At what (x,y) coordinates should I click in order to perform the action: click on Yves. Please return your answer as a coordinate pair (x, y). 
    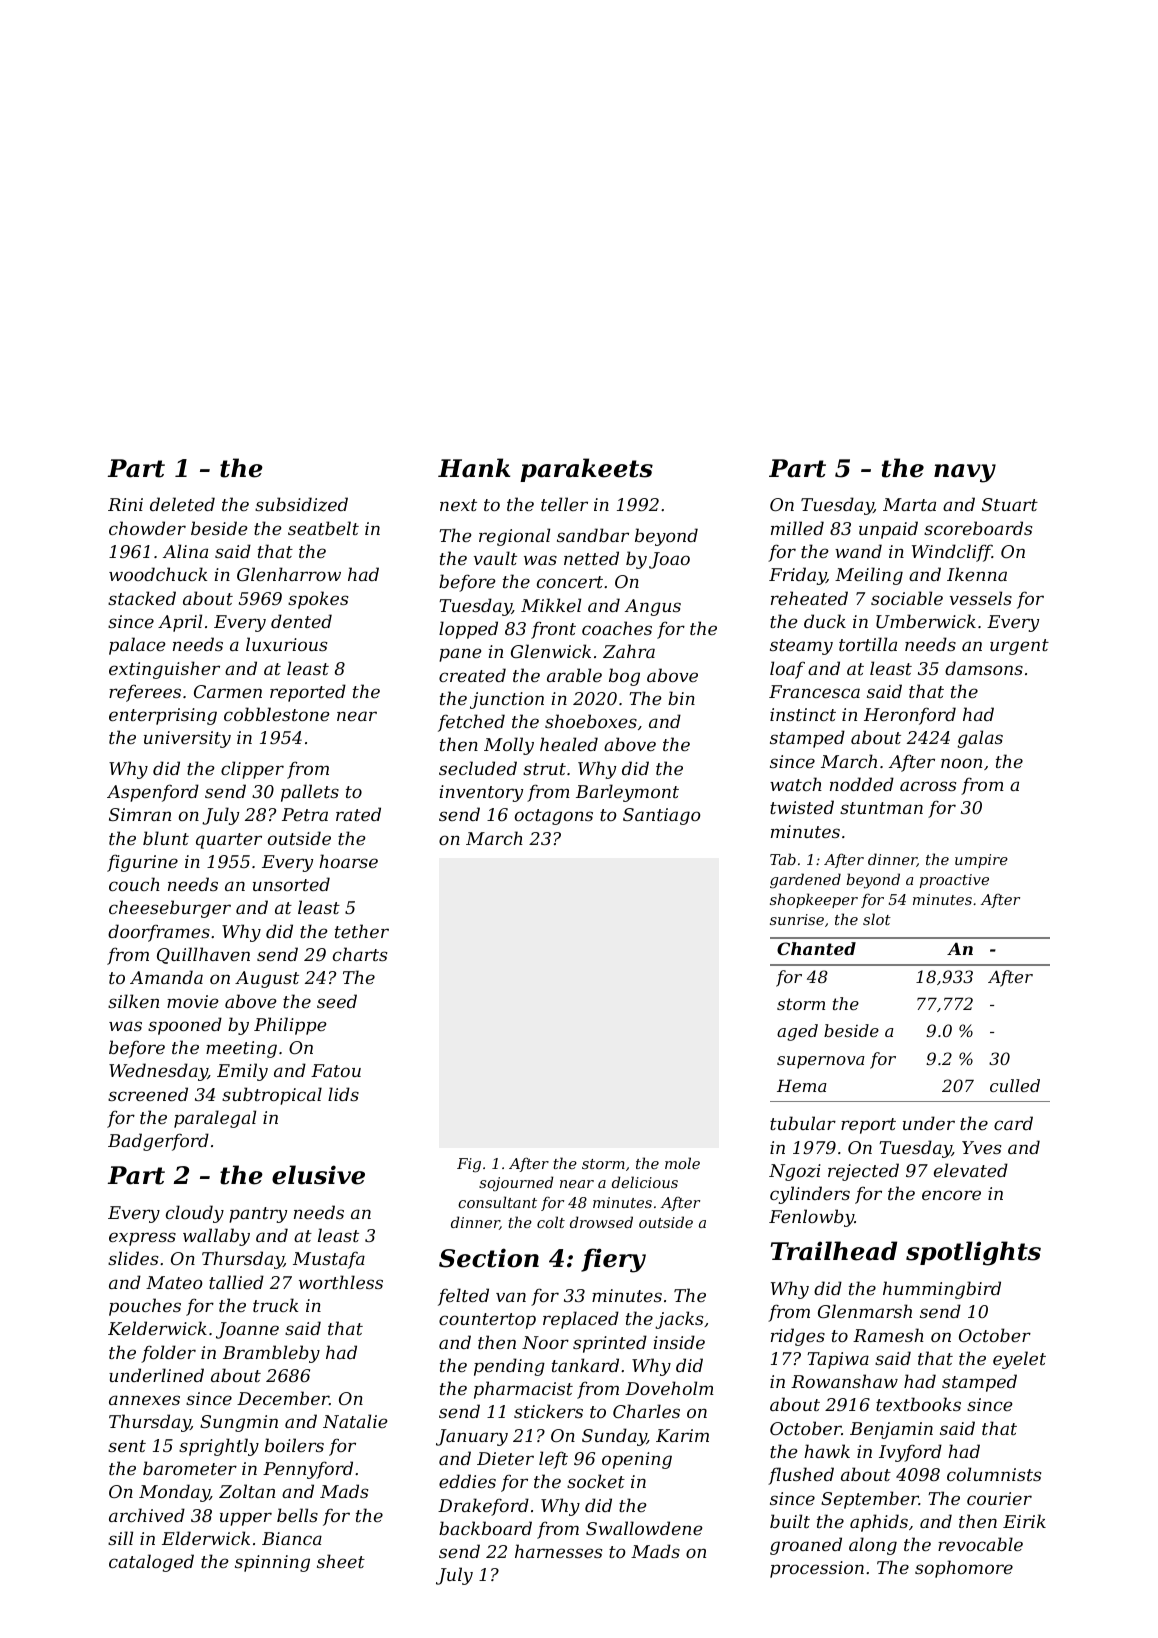
    Looking at the image, I should click on (981, 1147).
